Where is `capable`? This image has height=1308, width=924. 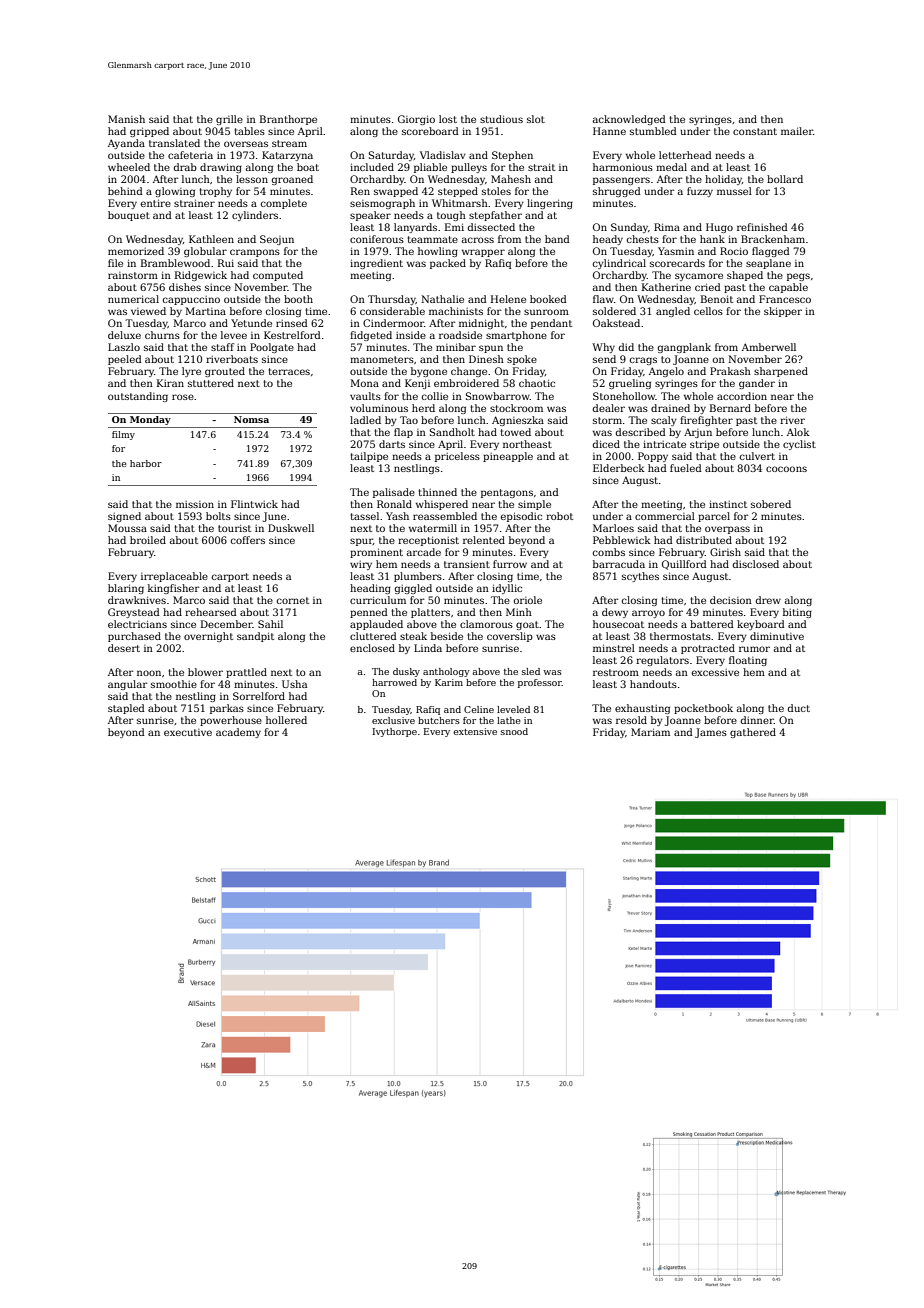
capable is located at coordinates (788, 288).
